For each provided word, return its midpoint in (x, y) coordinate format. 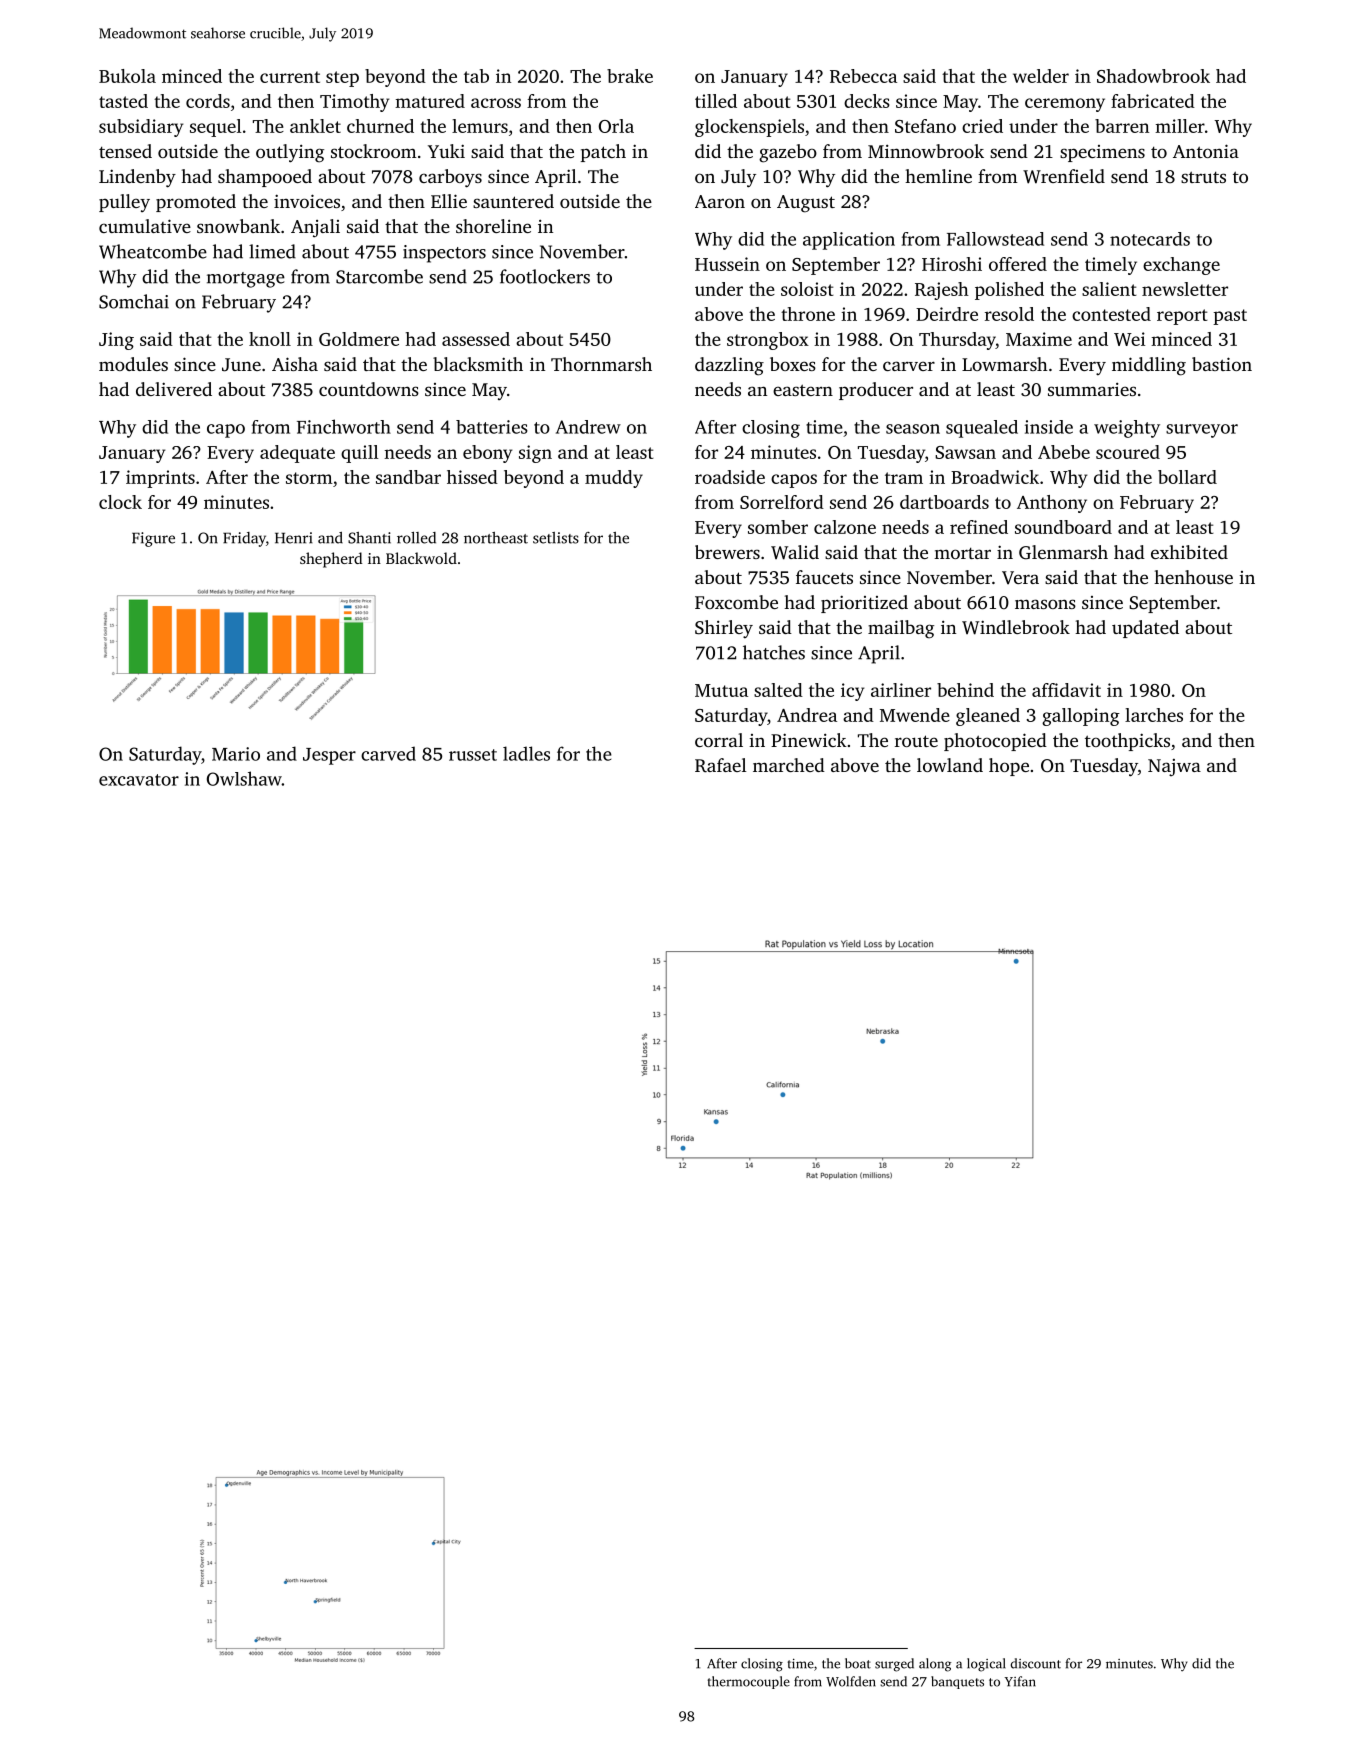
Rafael (721, 765)
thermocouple (748, 1682)
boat (858, 1663)
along (935, 1665)
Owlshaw (244, 778)
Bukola (127, 76)
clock (120, 502)
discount (1036, 1663)
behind (965, 690)
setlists (556, 538)
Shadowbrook (1153, 76)
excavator (139, 780)
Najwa (1174, 767)
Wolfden (851, 1681)
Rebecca (863, 76)
